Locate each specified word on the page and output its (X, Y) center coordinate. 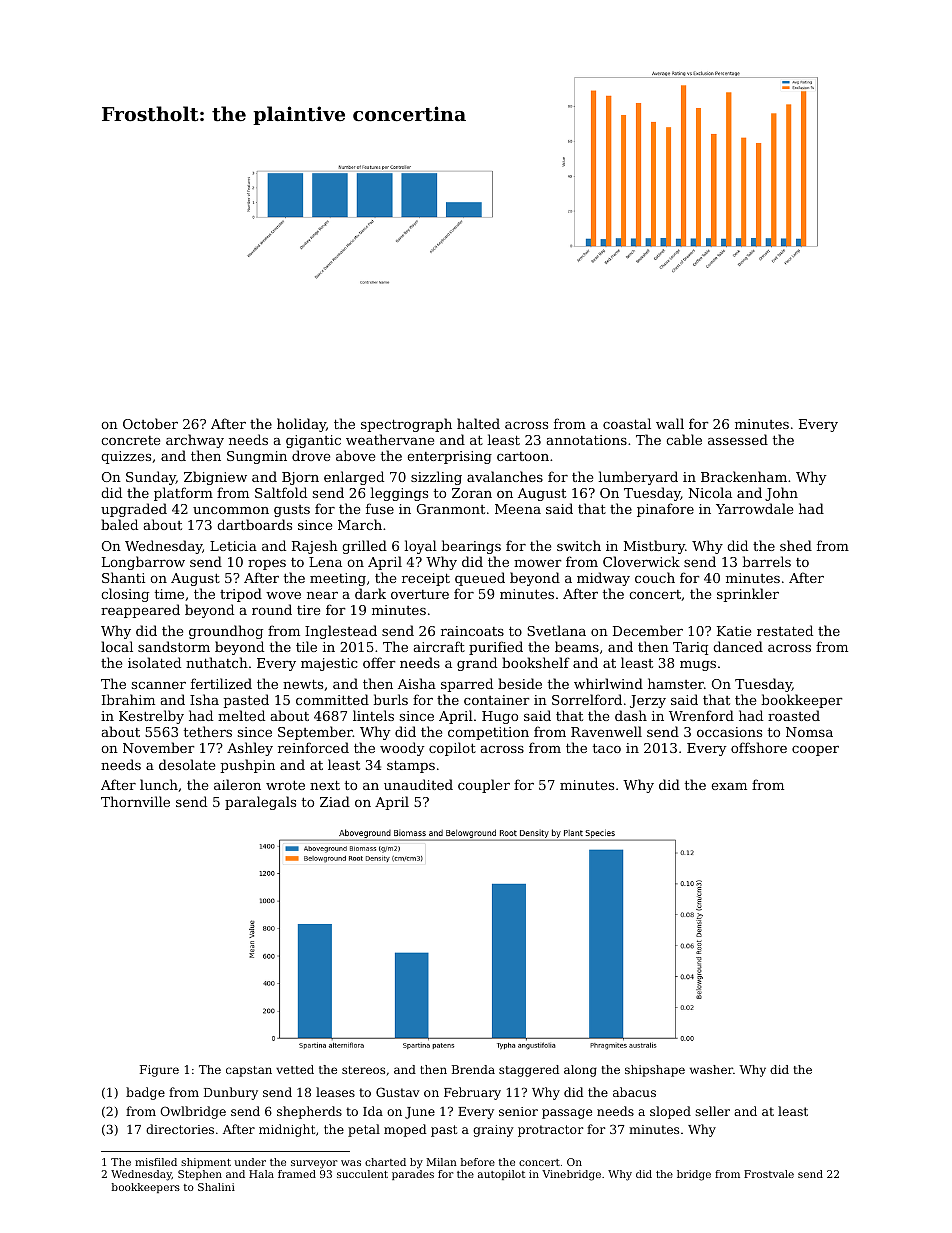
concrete (130, 440)
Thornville (135, 801)
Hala (261, 1174)
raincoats (472, 631)
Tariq (690, 648)
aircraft (439, 646)
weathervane (390, 439)
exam (729, 786)
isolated (154, 662)
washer (711, 1069)
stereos (363, 1070)
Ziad (335, 801)
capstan (249, 1071)
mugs (698, 666)
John (781, 494)
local (117, 646)
